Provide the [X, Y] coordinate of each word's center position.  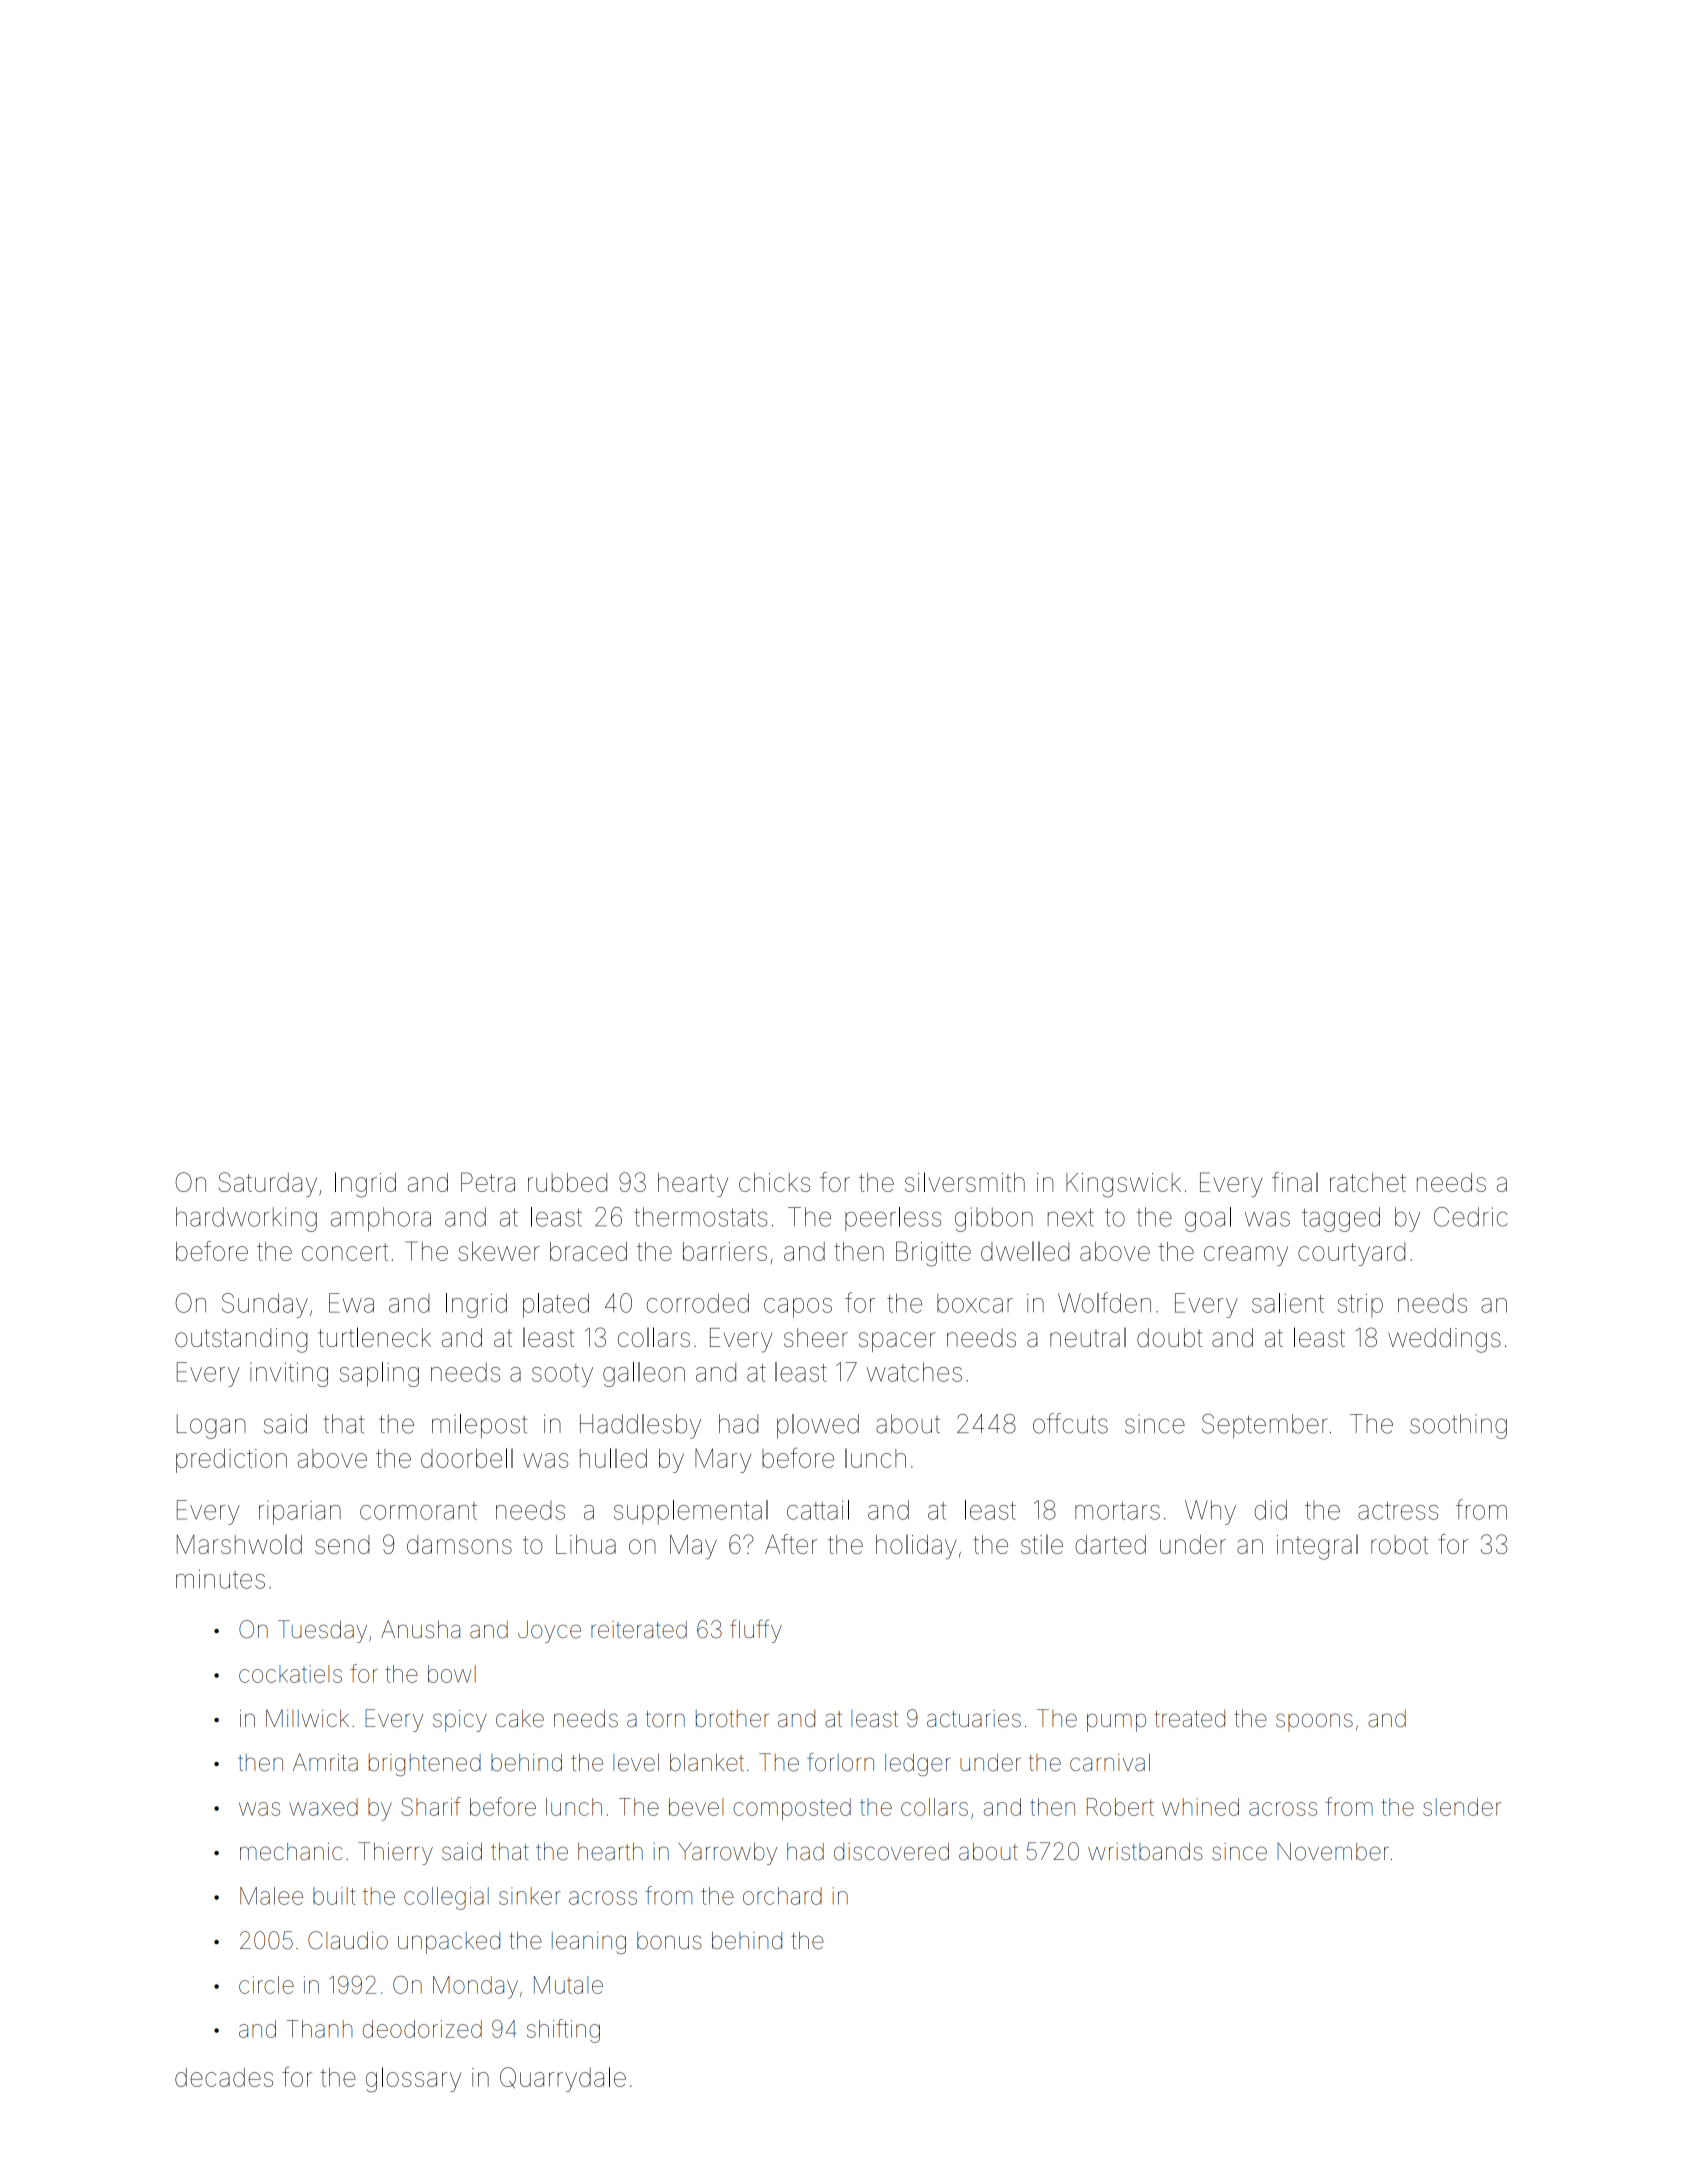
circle [266, 1985]
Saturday [267, 1184]
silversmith [965, 1182]
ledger [917, 1764]
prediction [231, 1461]
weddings [1444, 1340]
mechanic [291, 1852]
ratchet [1368, 1182]
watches [914, 1372]
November [1333, 1851]
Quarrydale [563, 2079]
